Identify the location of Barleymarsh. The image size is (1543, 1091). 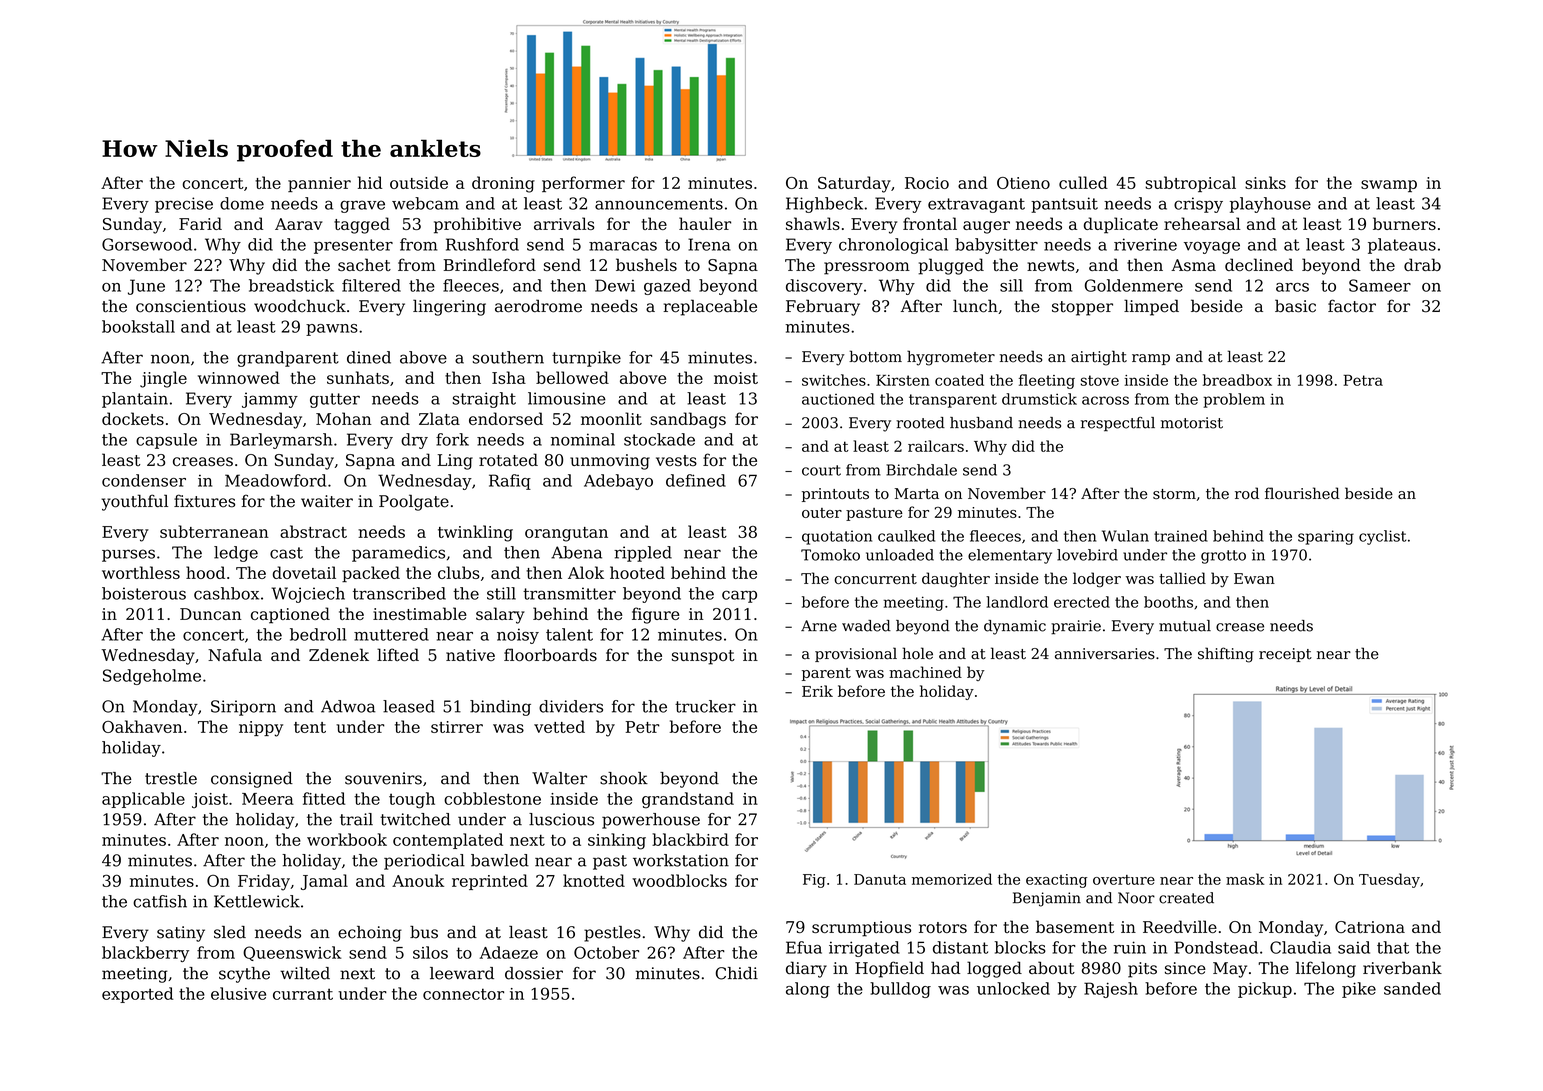
(281, 441).
